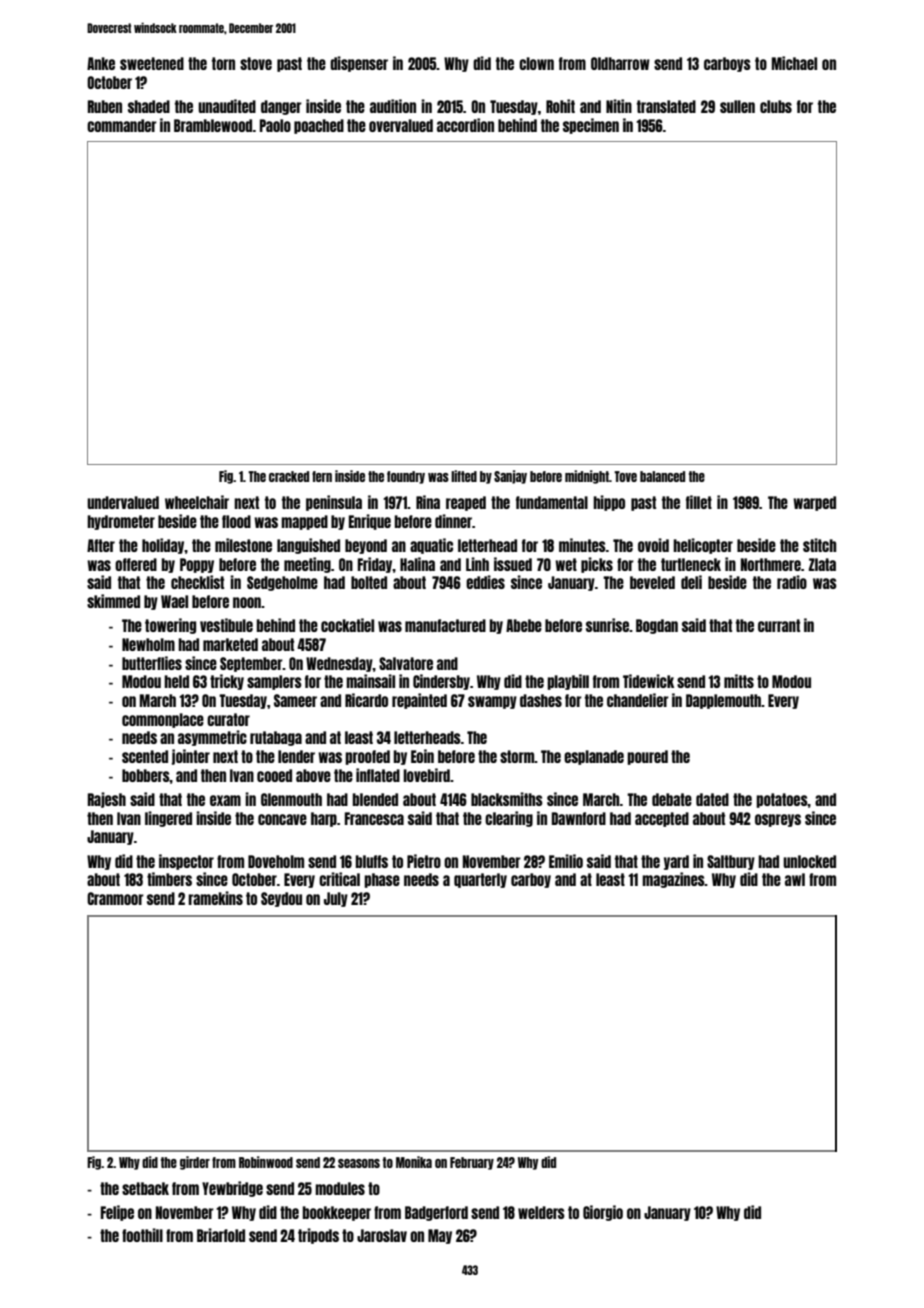 This image has width=924, height=1308. What do you see at coordinates (795, 879) in the image?
I see `awl` at bounding box center [795, 879].
